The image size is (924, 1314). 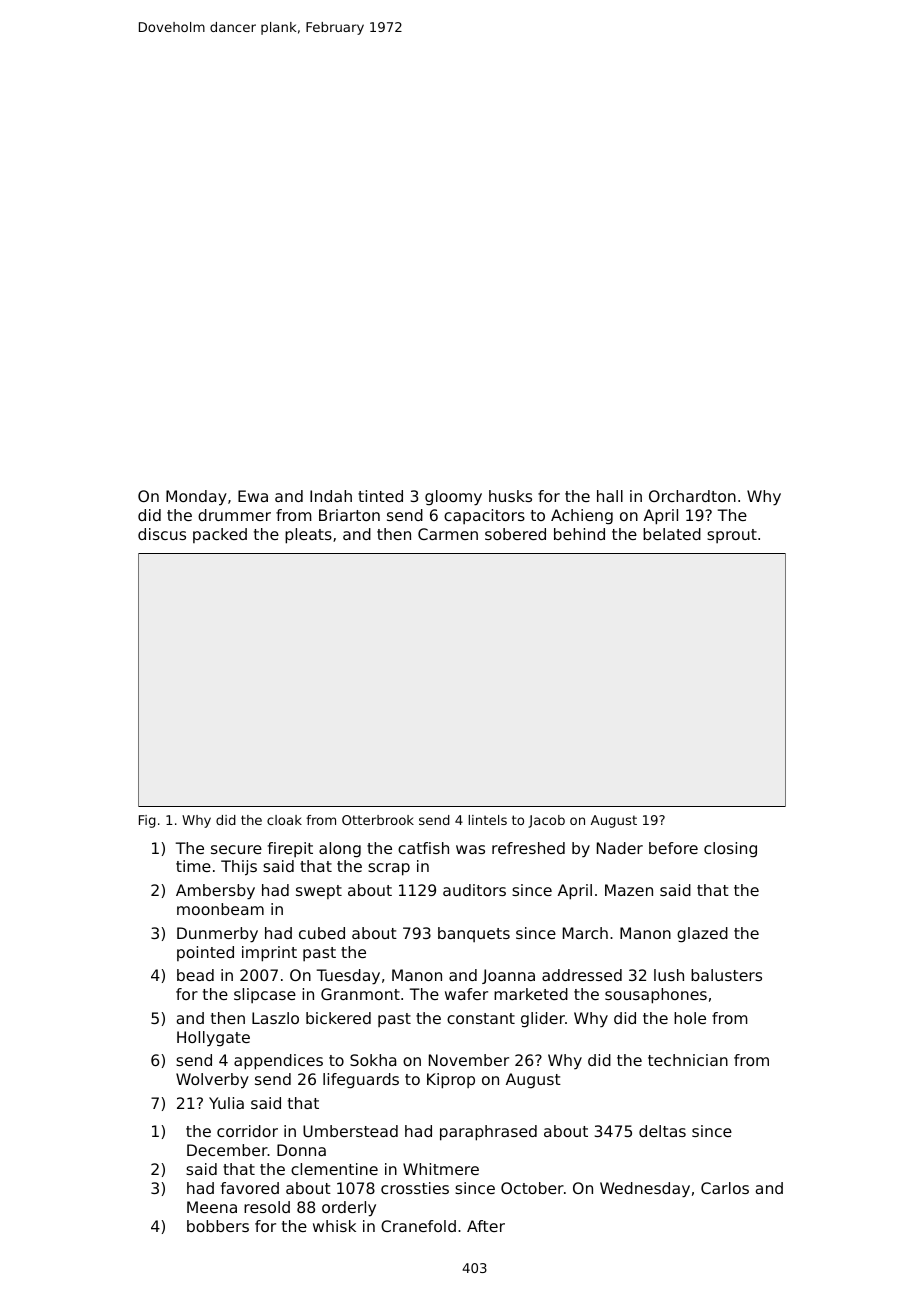 I want to click on Carmen, so click(x=448, y=534).
